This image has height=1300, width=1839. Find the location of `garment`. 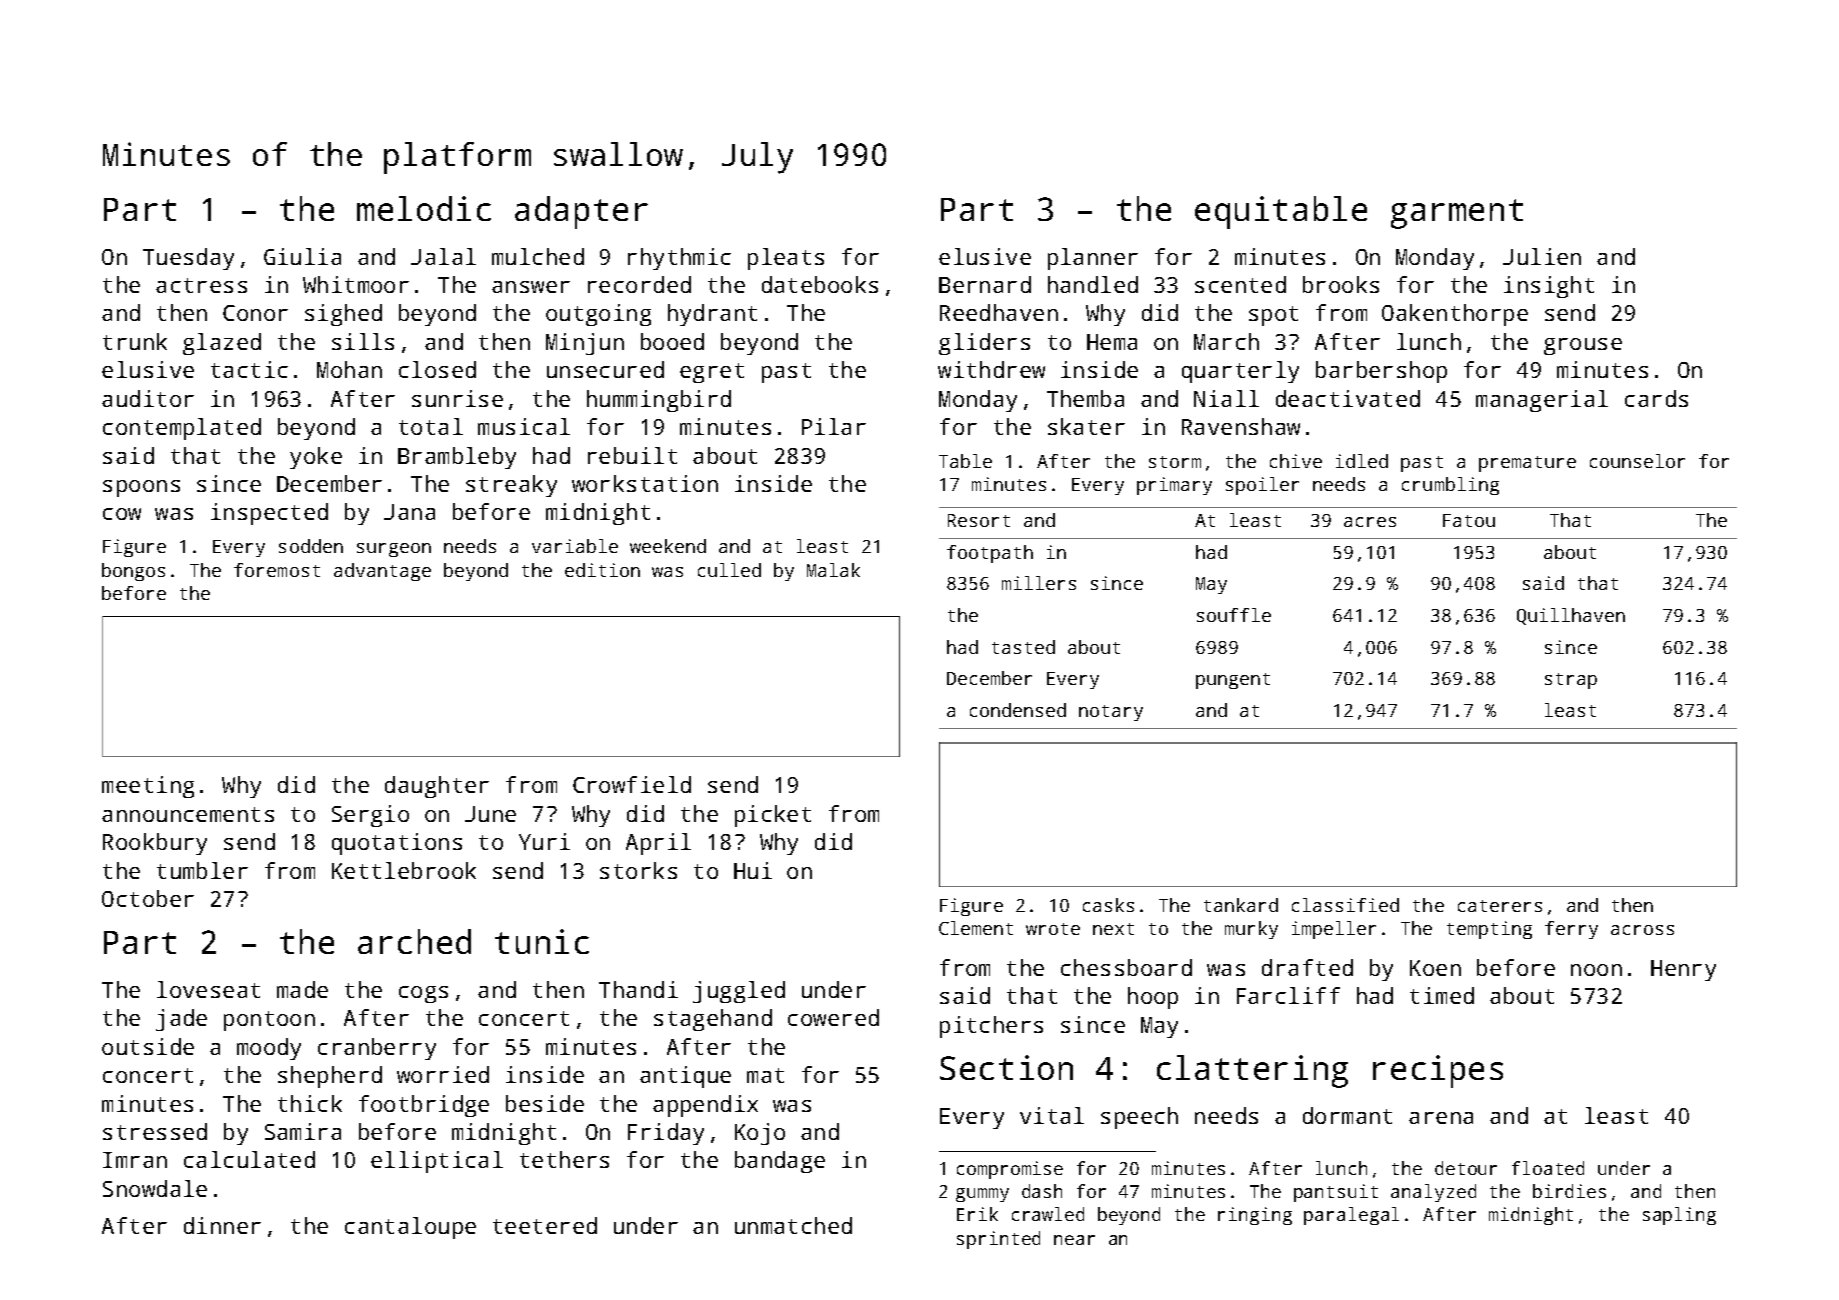

garment is located at coordinates (1457, 214).
